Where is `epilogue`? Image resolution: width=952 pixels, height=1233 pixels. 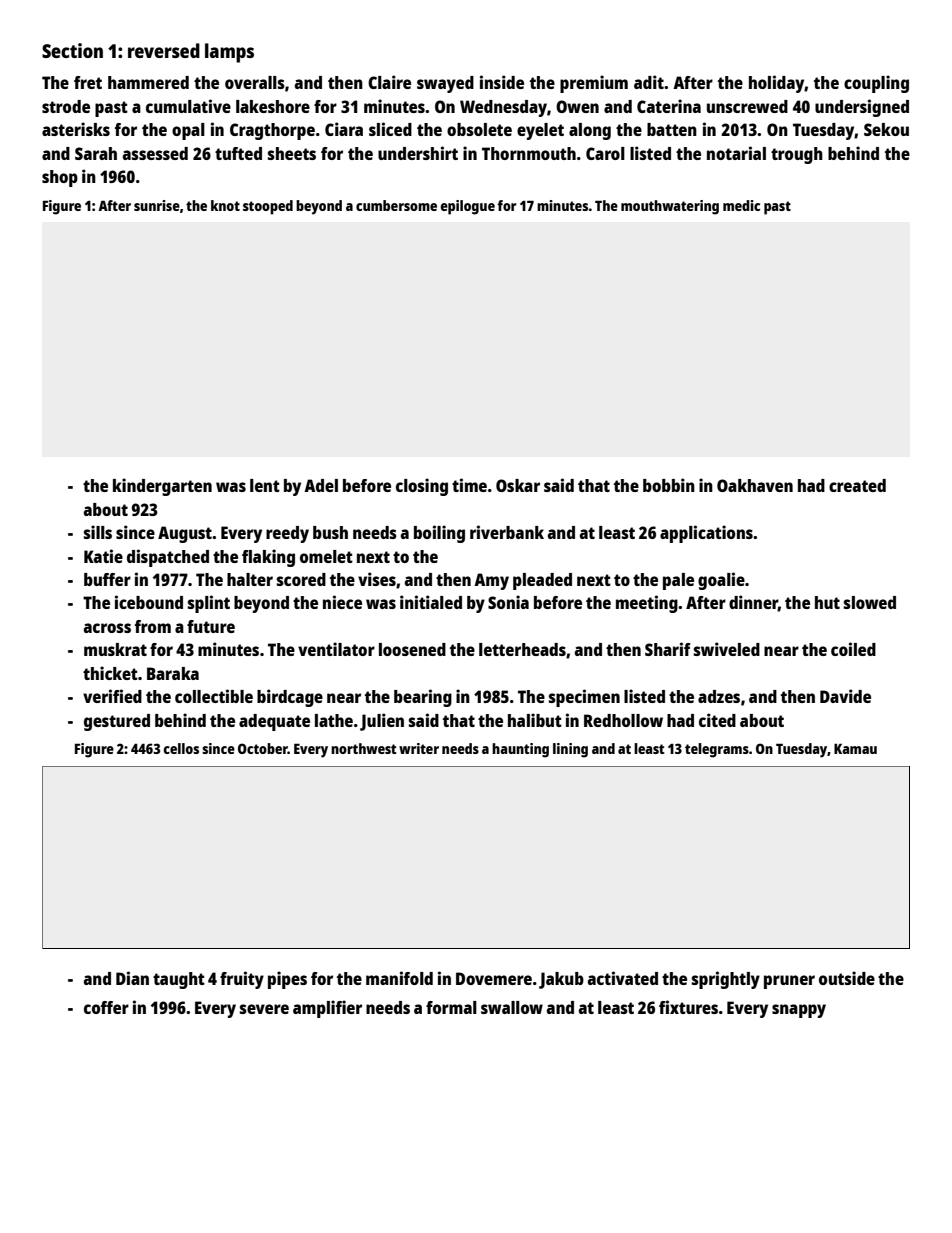
epilogue is located at coordinates (468, 207).
